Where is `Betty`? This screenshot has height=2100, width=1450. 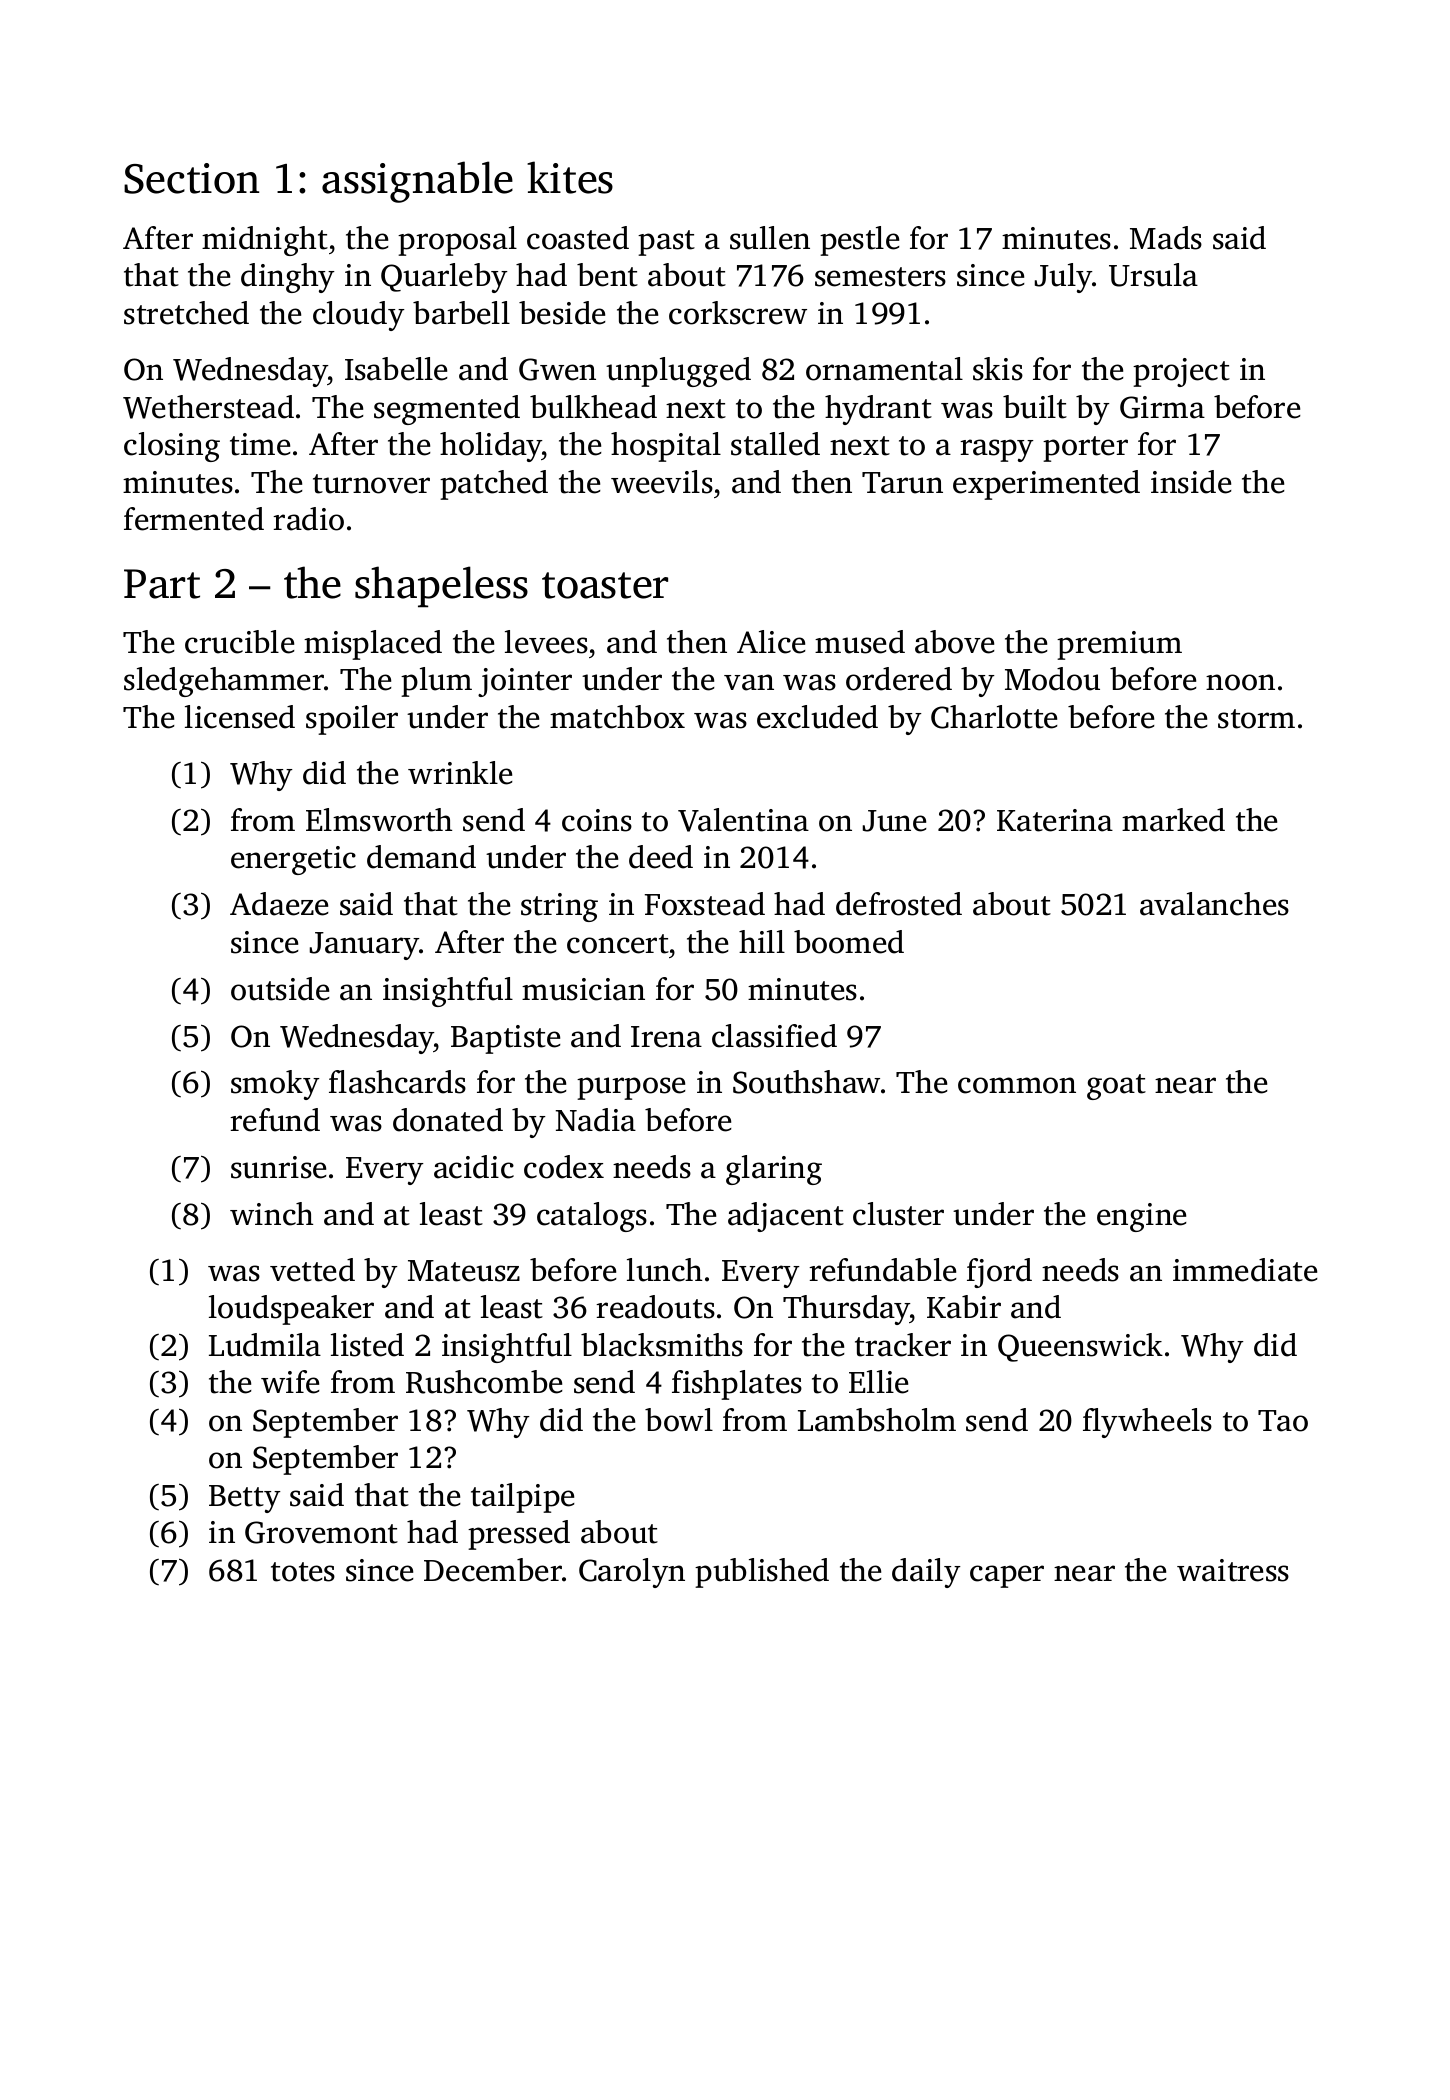
Betty is located at coordinates (245, 1499).
